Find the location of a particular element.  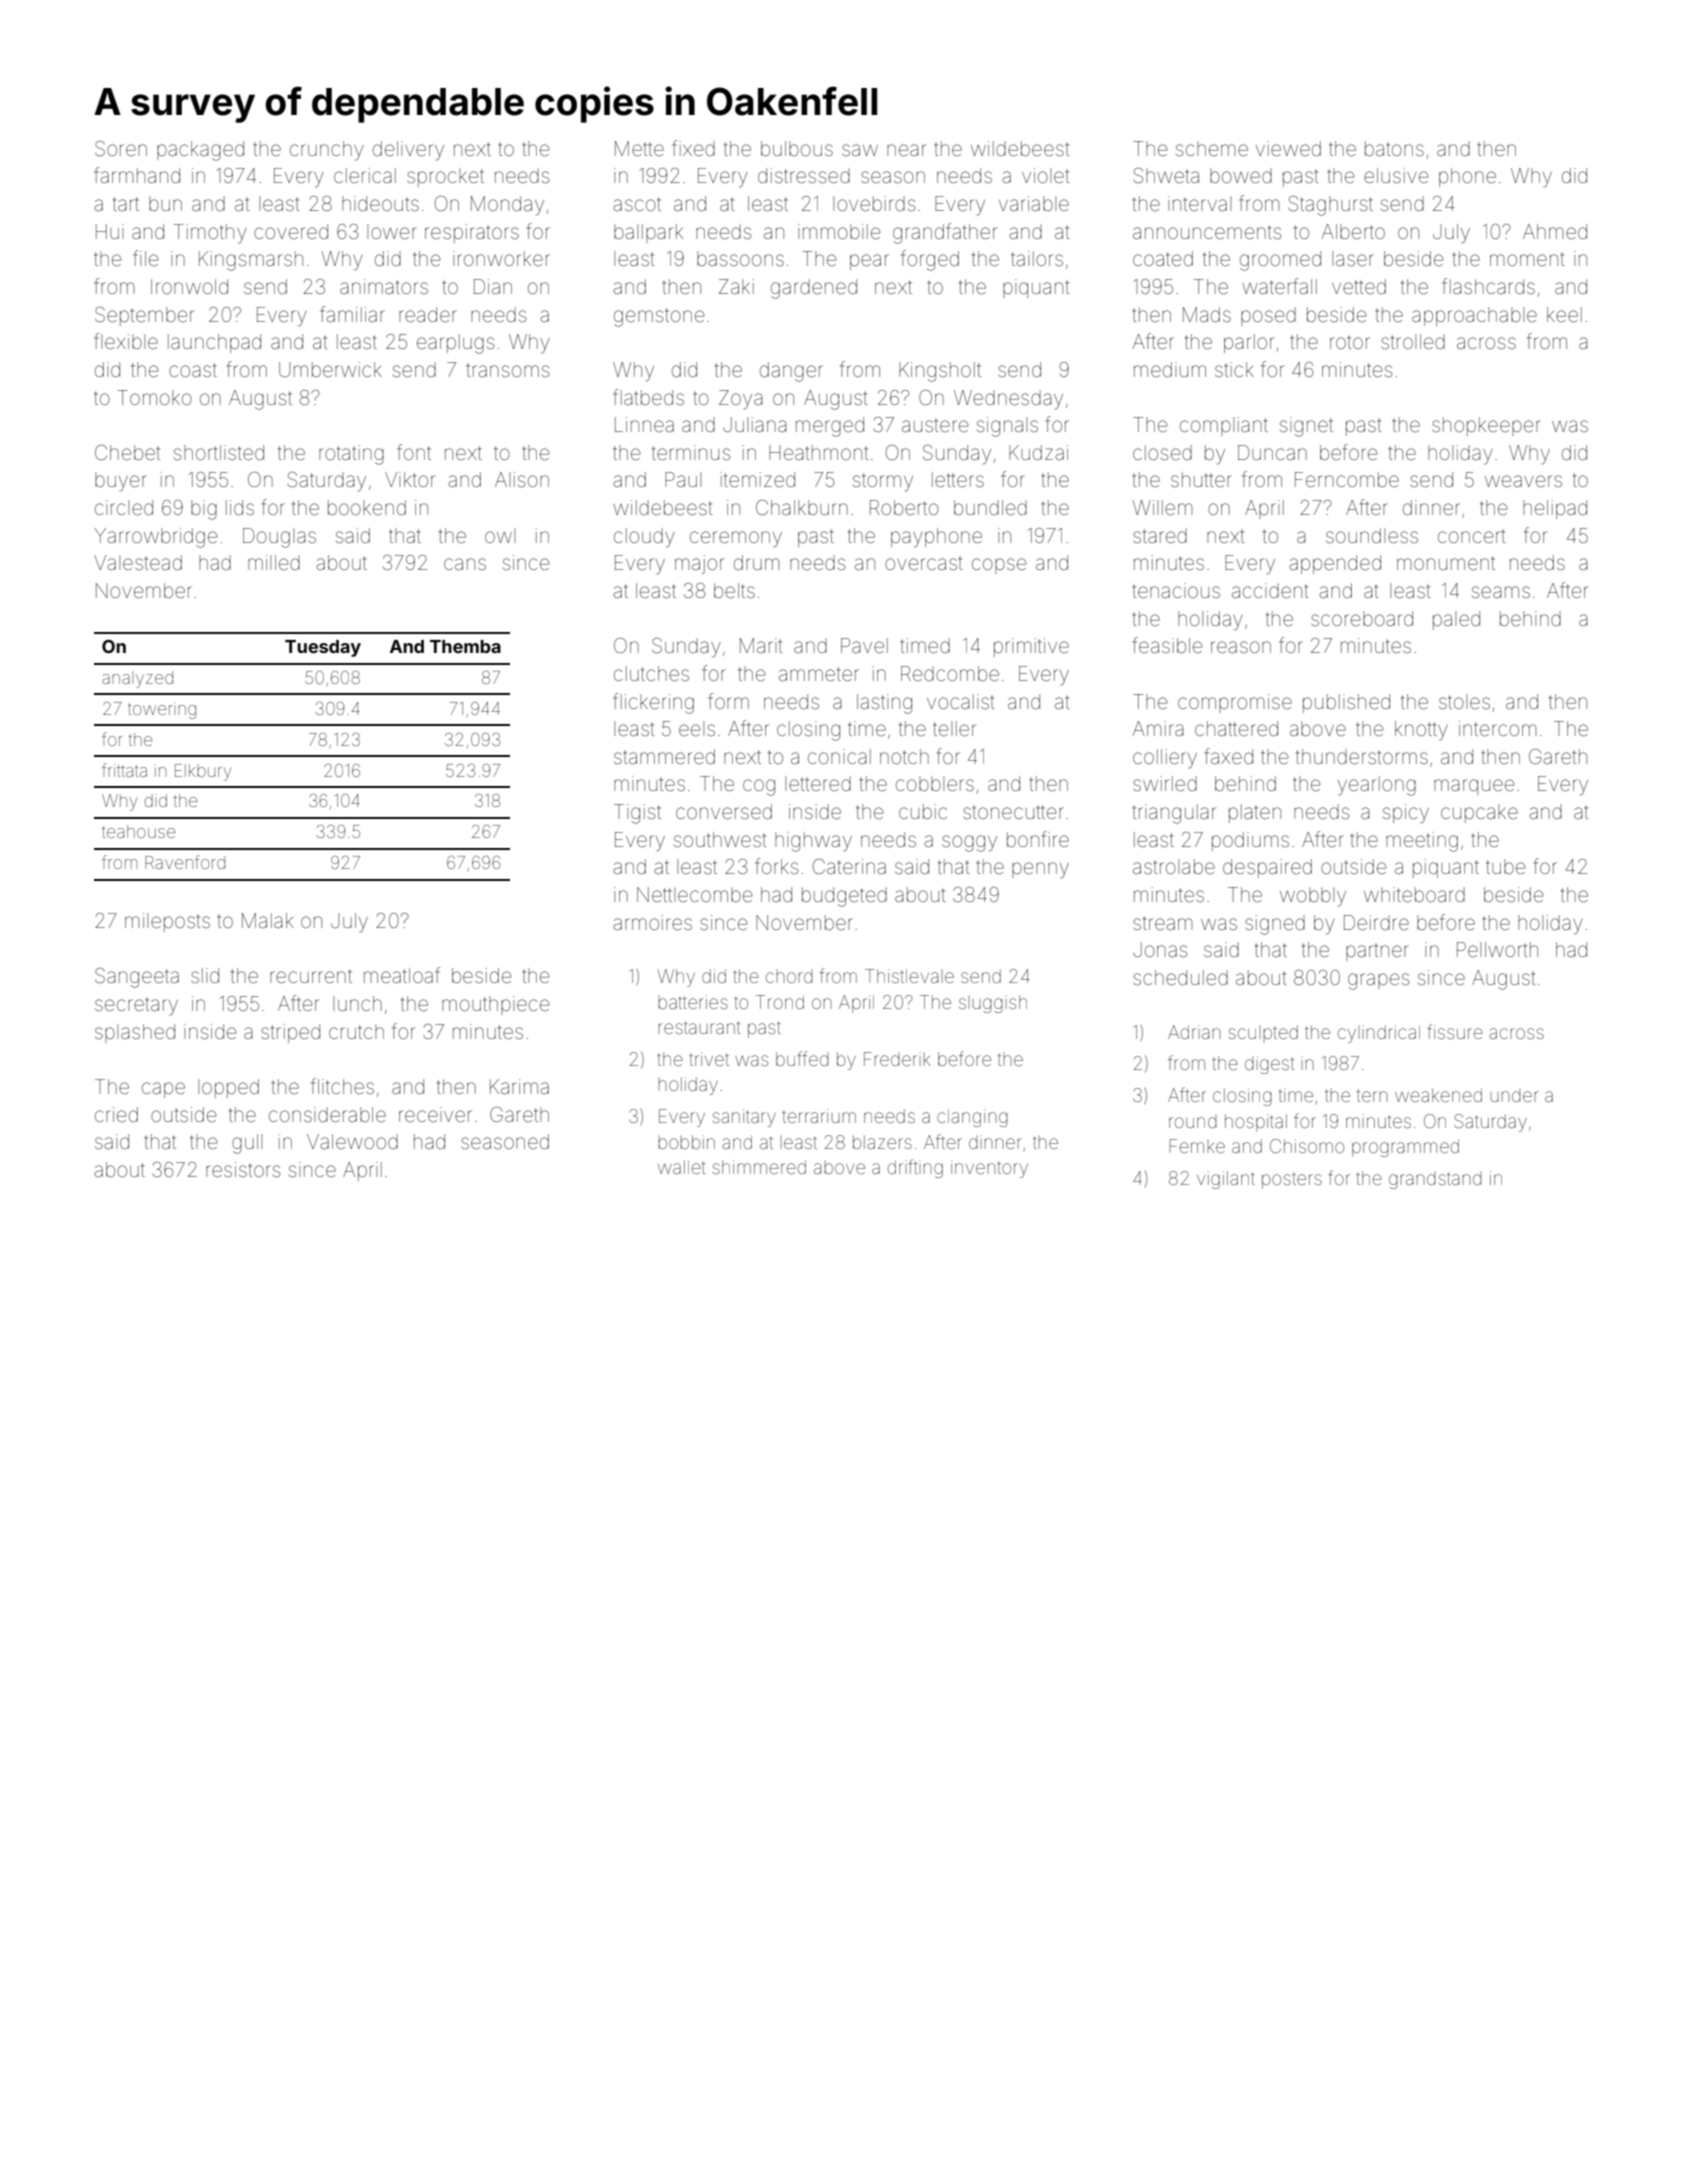

crunchy is located at coordinates (327, 151).
